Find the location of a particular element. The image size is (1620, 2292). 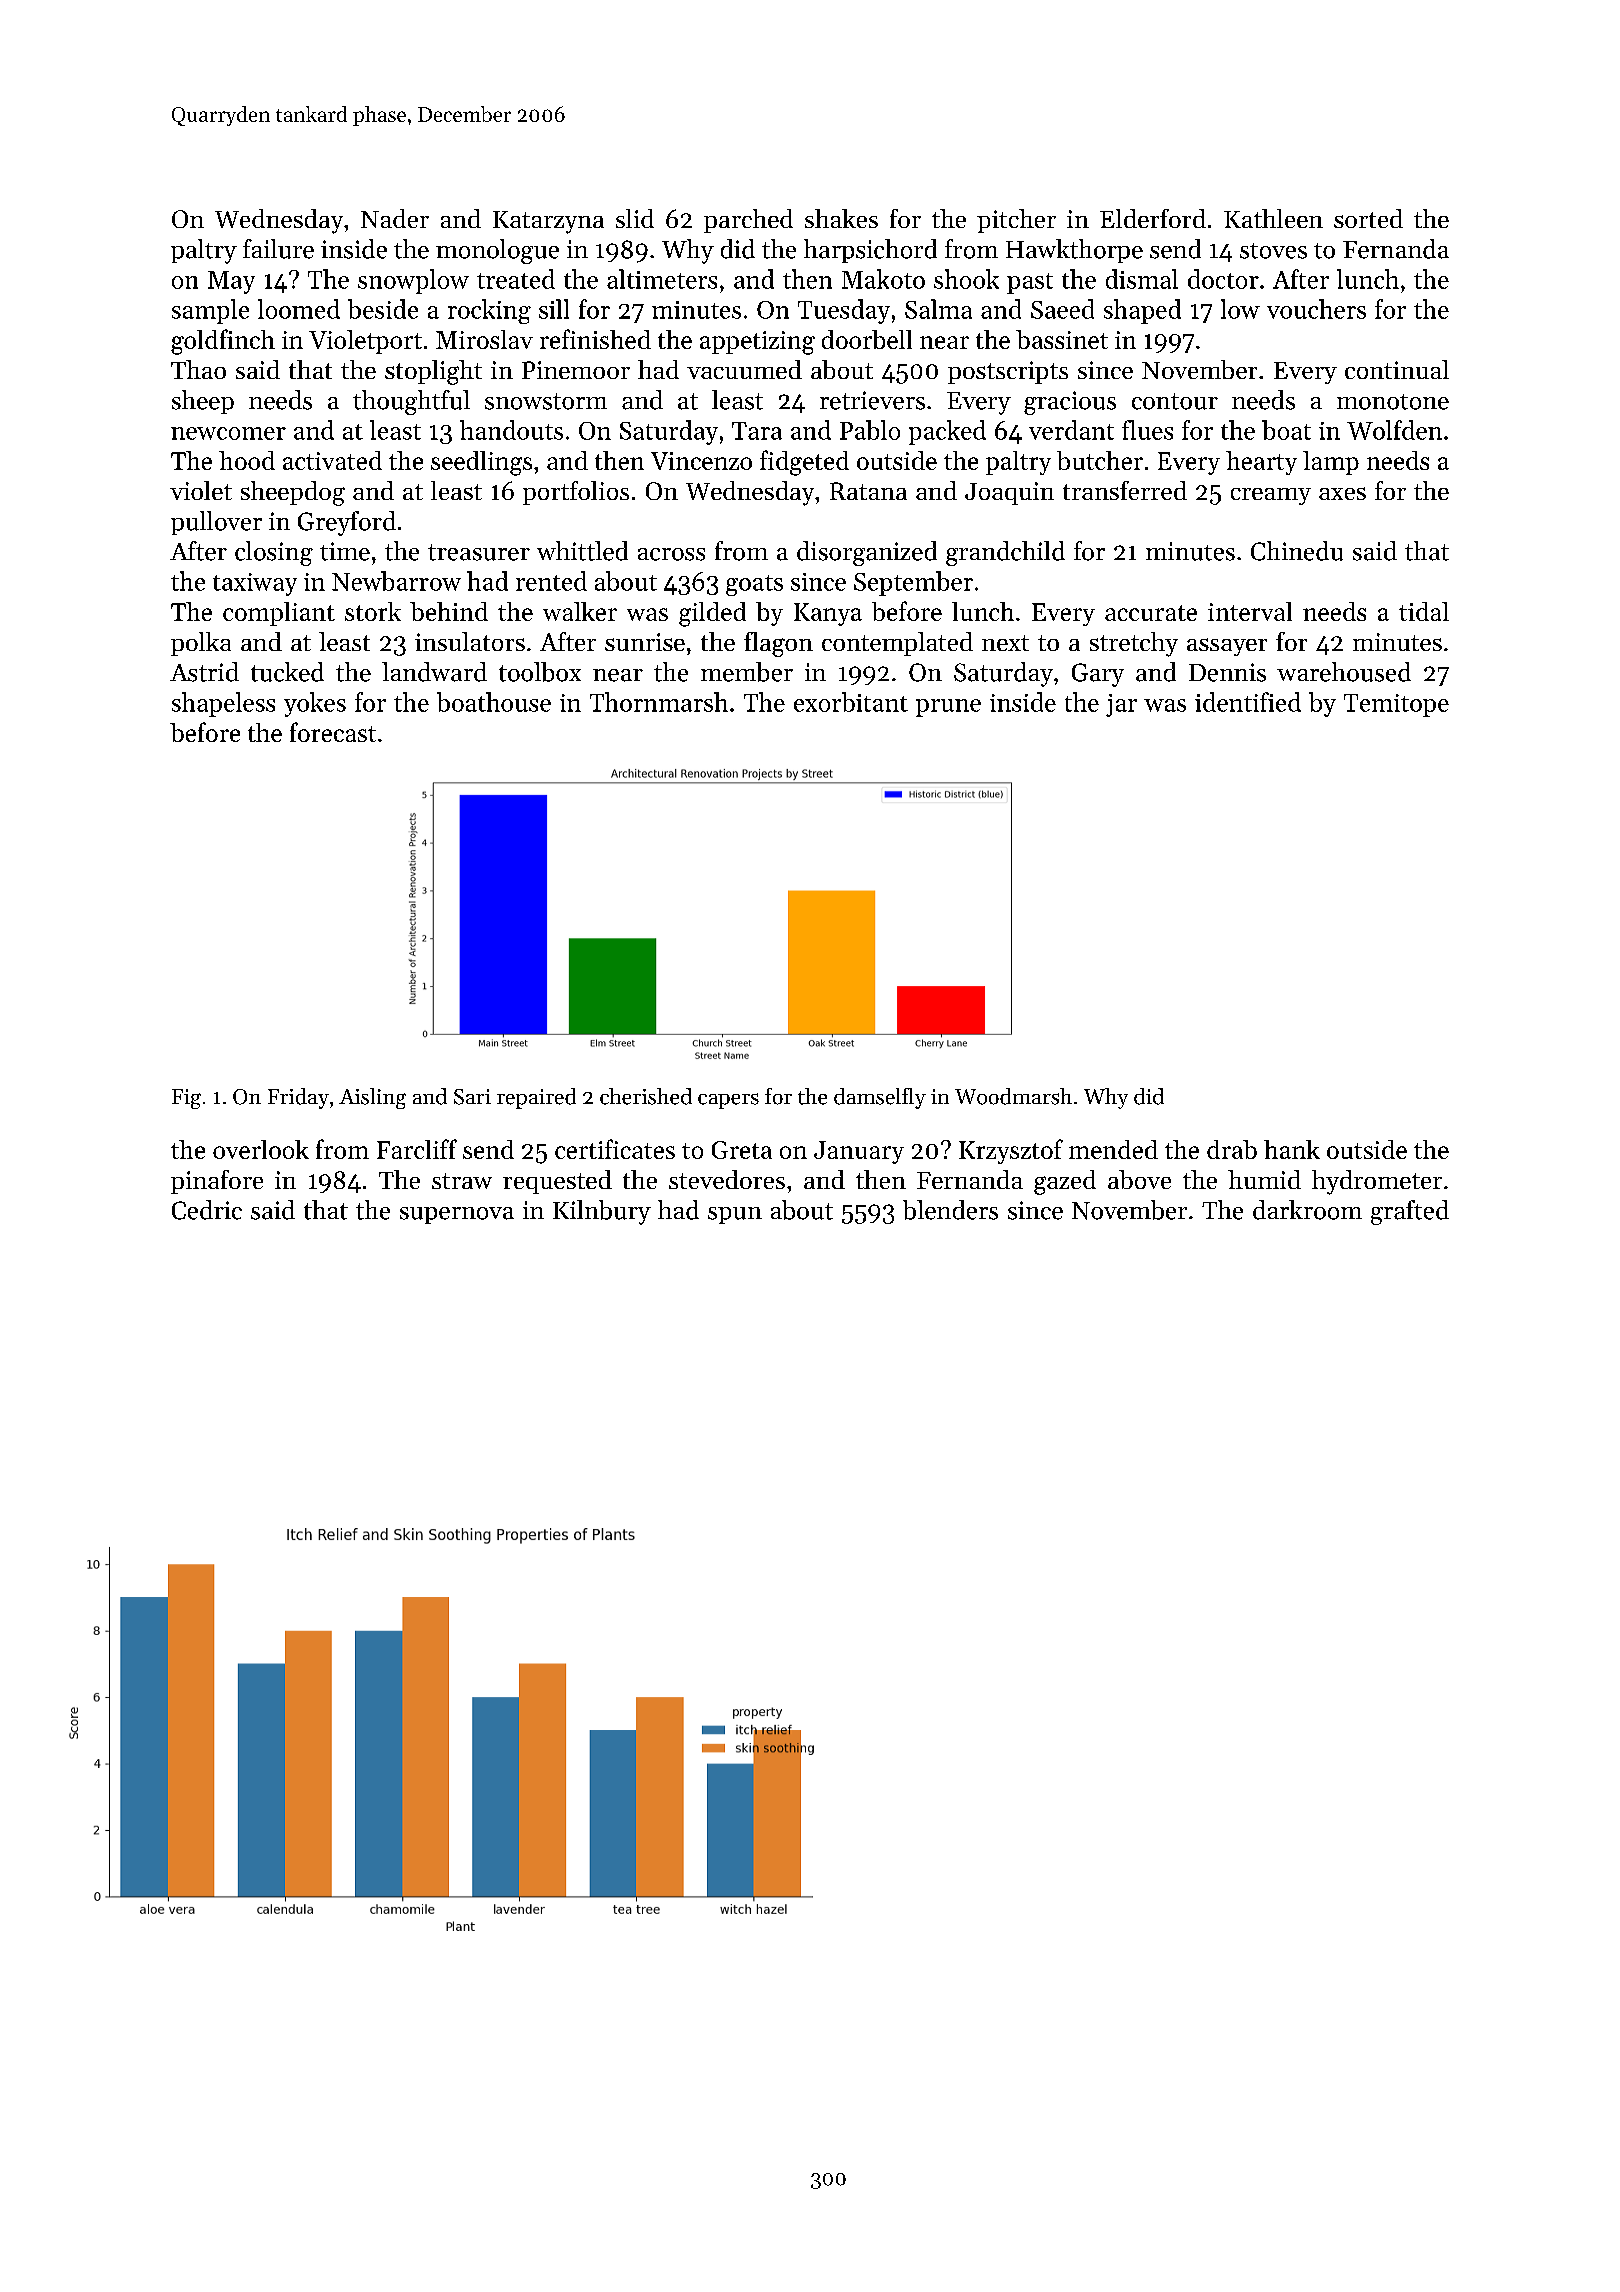

hood is located at coordinates (247, 460).
